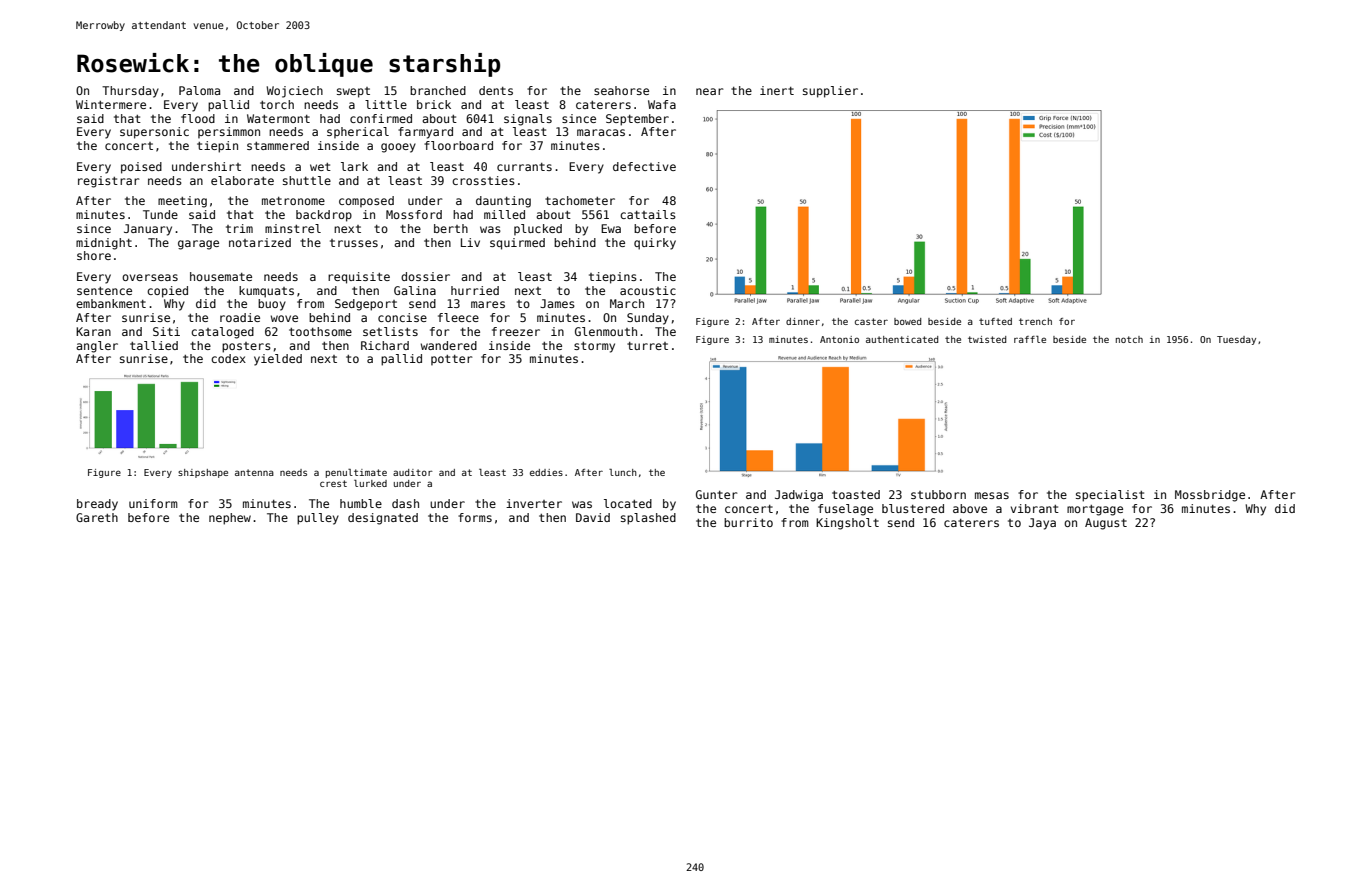  Describe the element at coordinates (623, 472) in the screenshot. I see `lunch` at that location.
